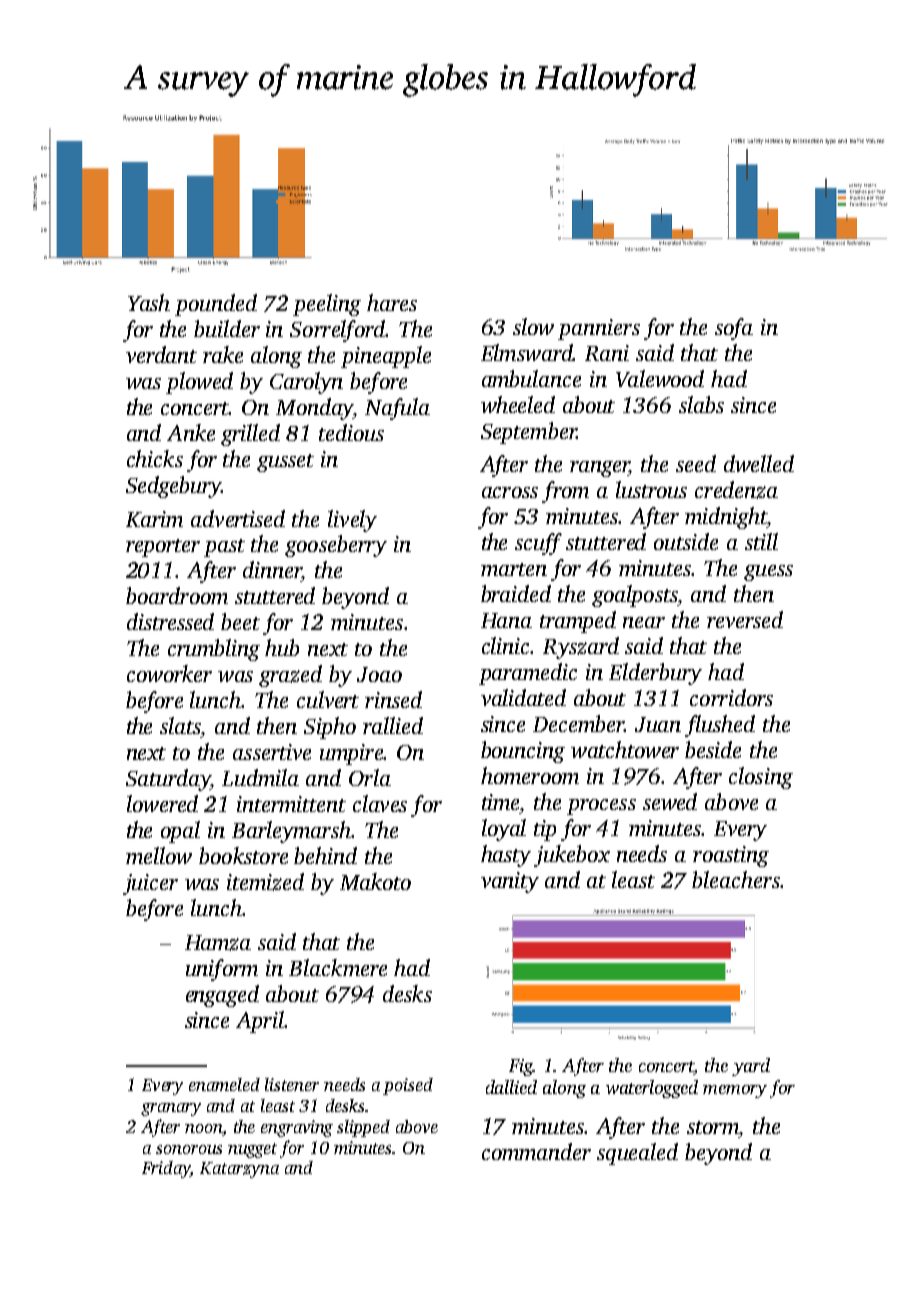  Describe the element at coordinates (510, 882) in the document. I see `vanity` at that location.
